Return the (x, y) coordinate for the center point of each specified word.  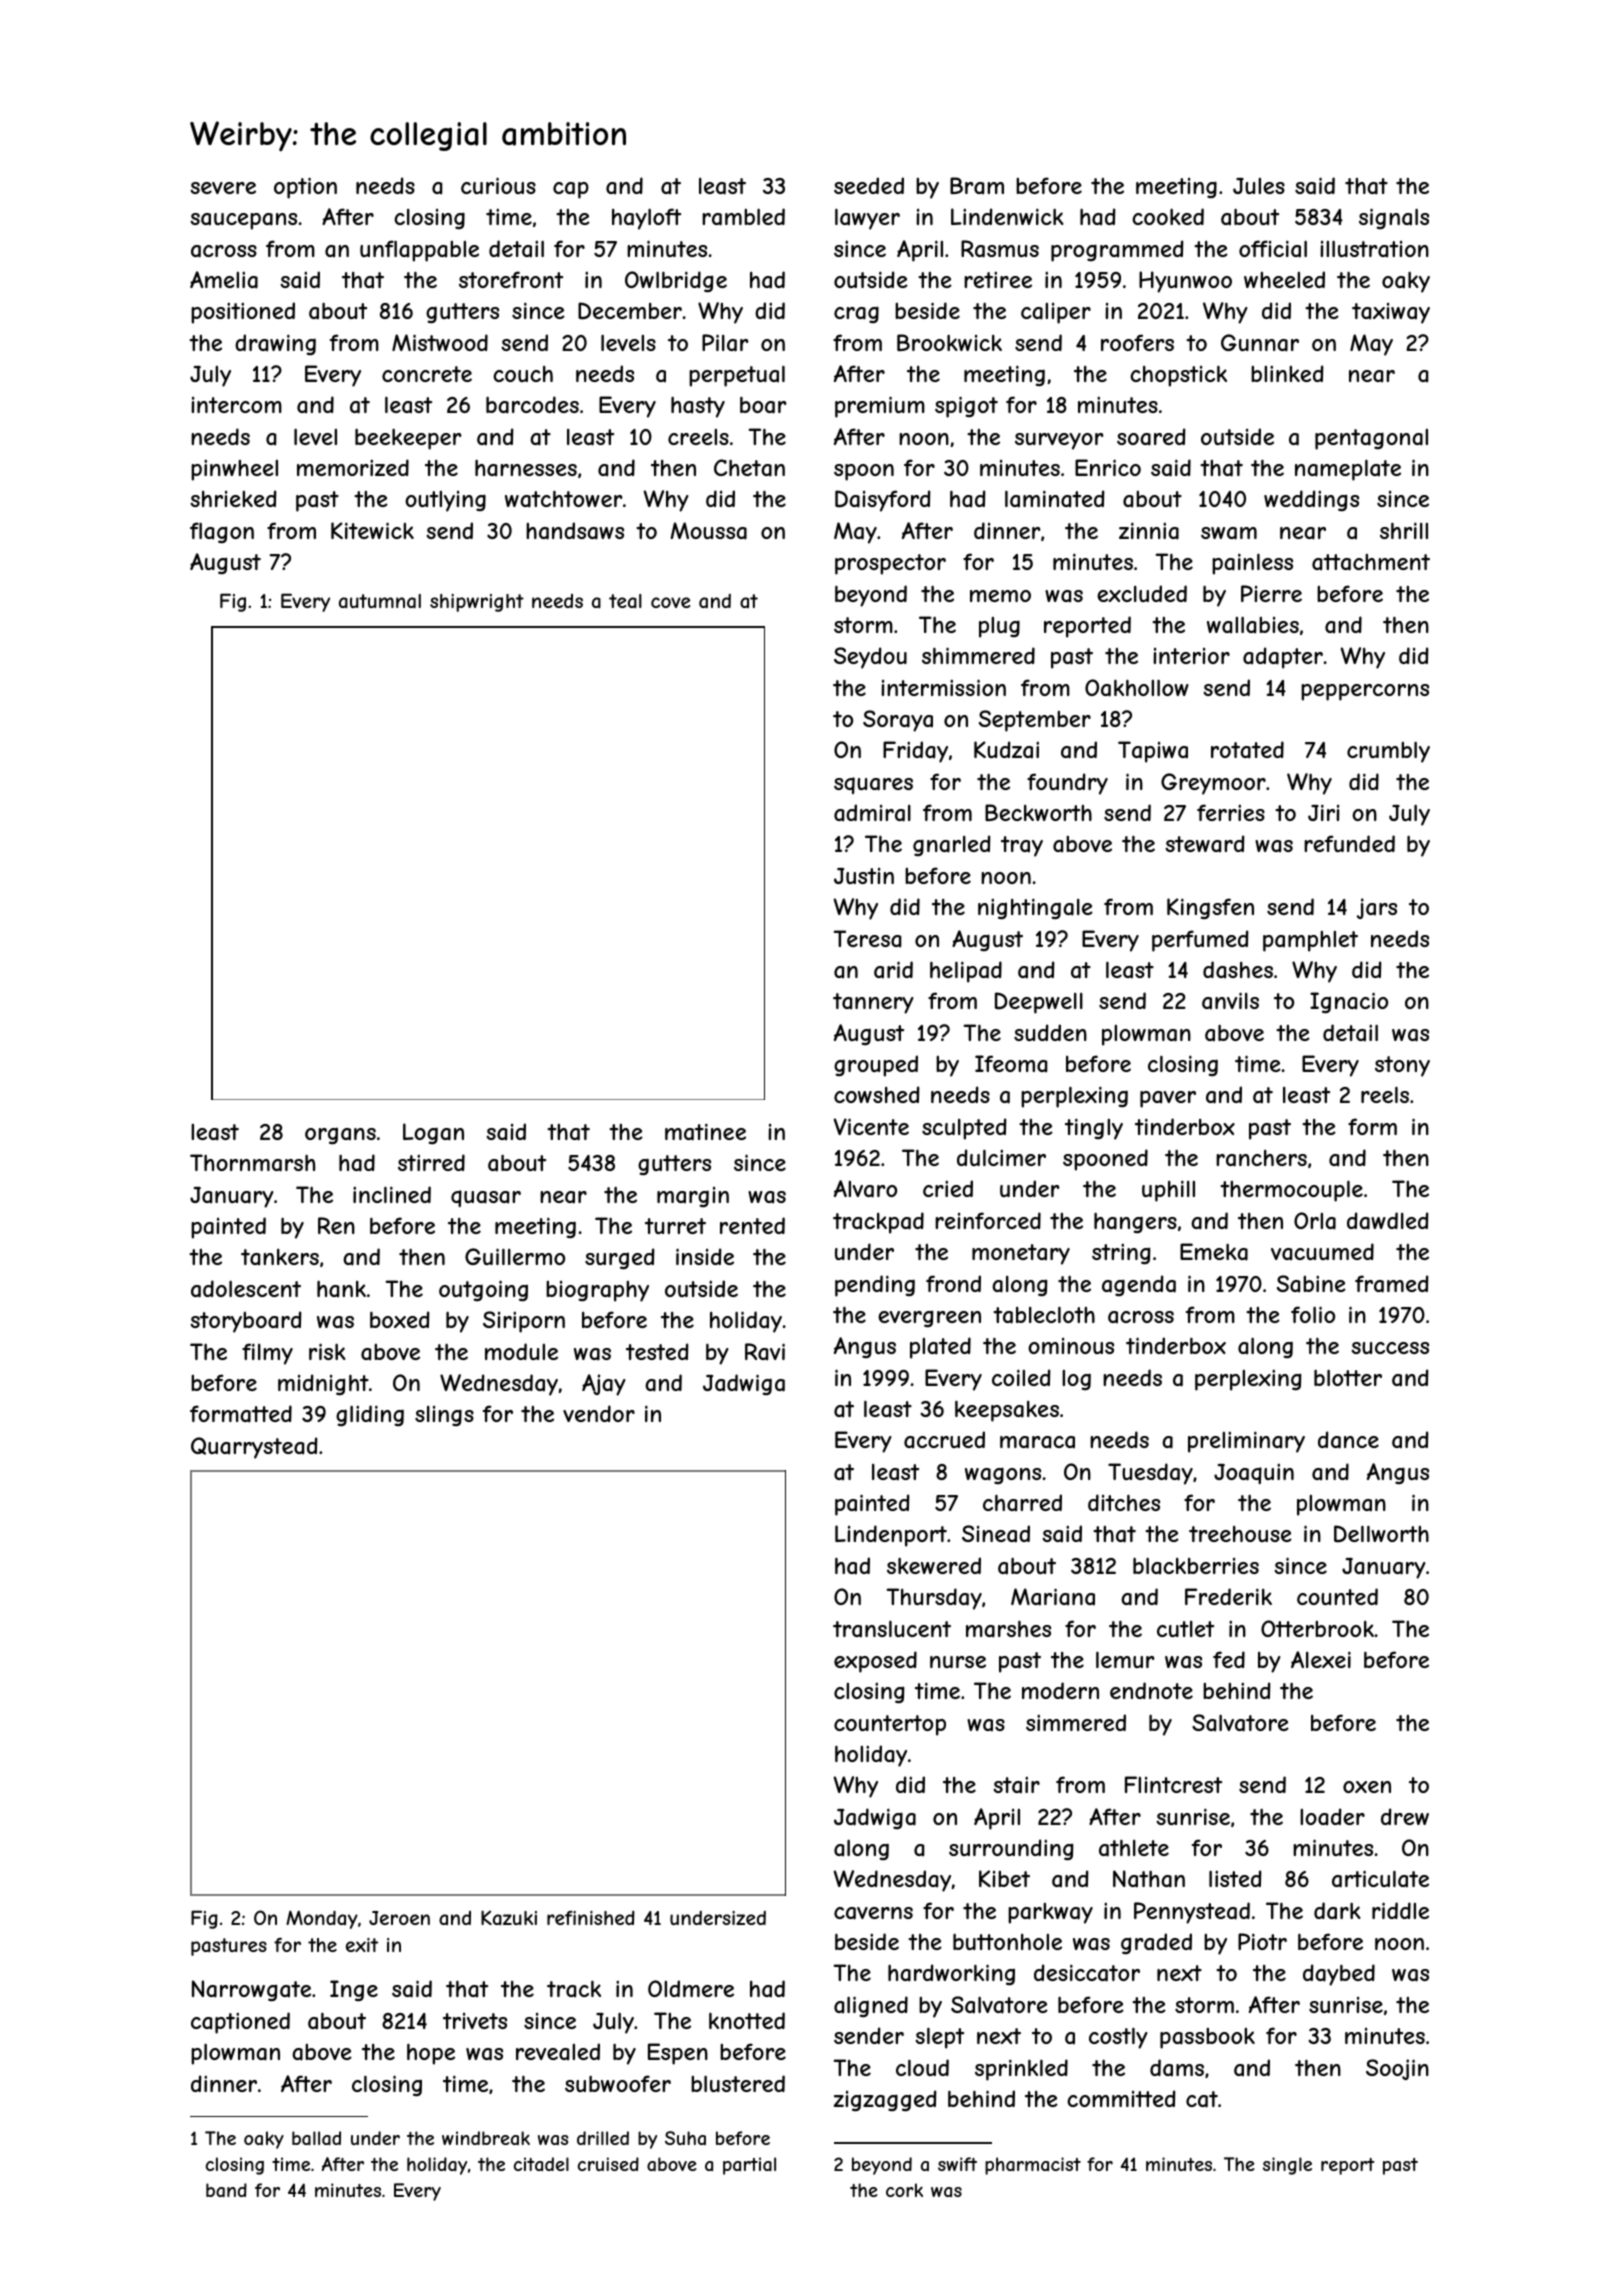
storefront (511, 279)
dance (1348, 1440)
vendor (599, 1413)
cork (904, 2190)
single (1287, 2166)
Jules (1259, 186)
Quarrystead (254, 1448)
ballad (316, 2138)
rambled (743, 217)
